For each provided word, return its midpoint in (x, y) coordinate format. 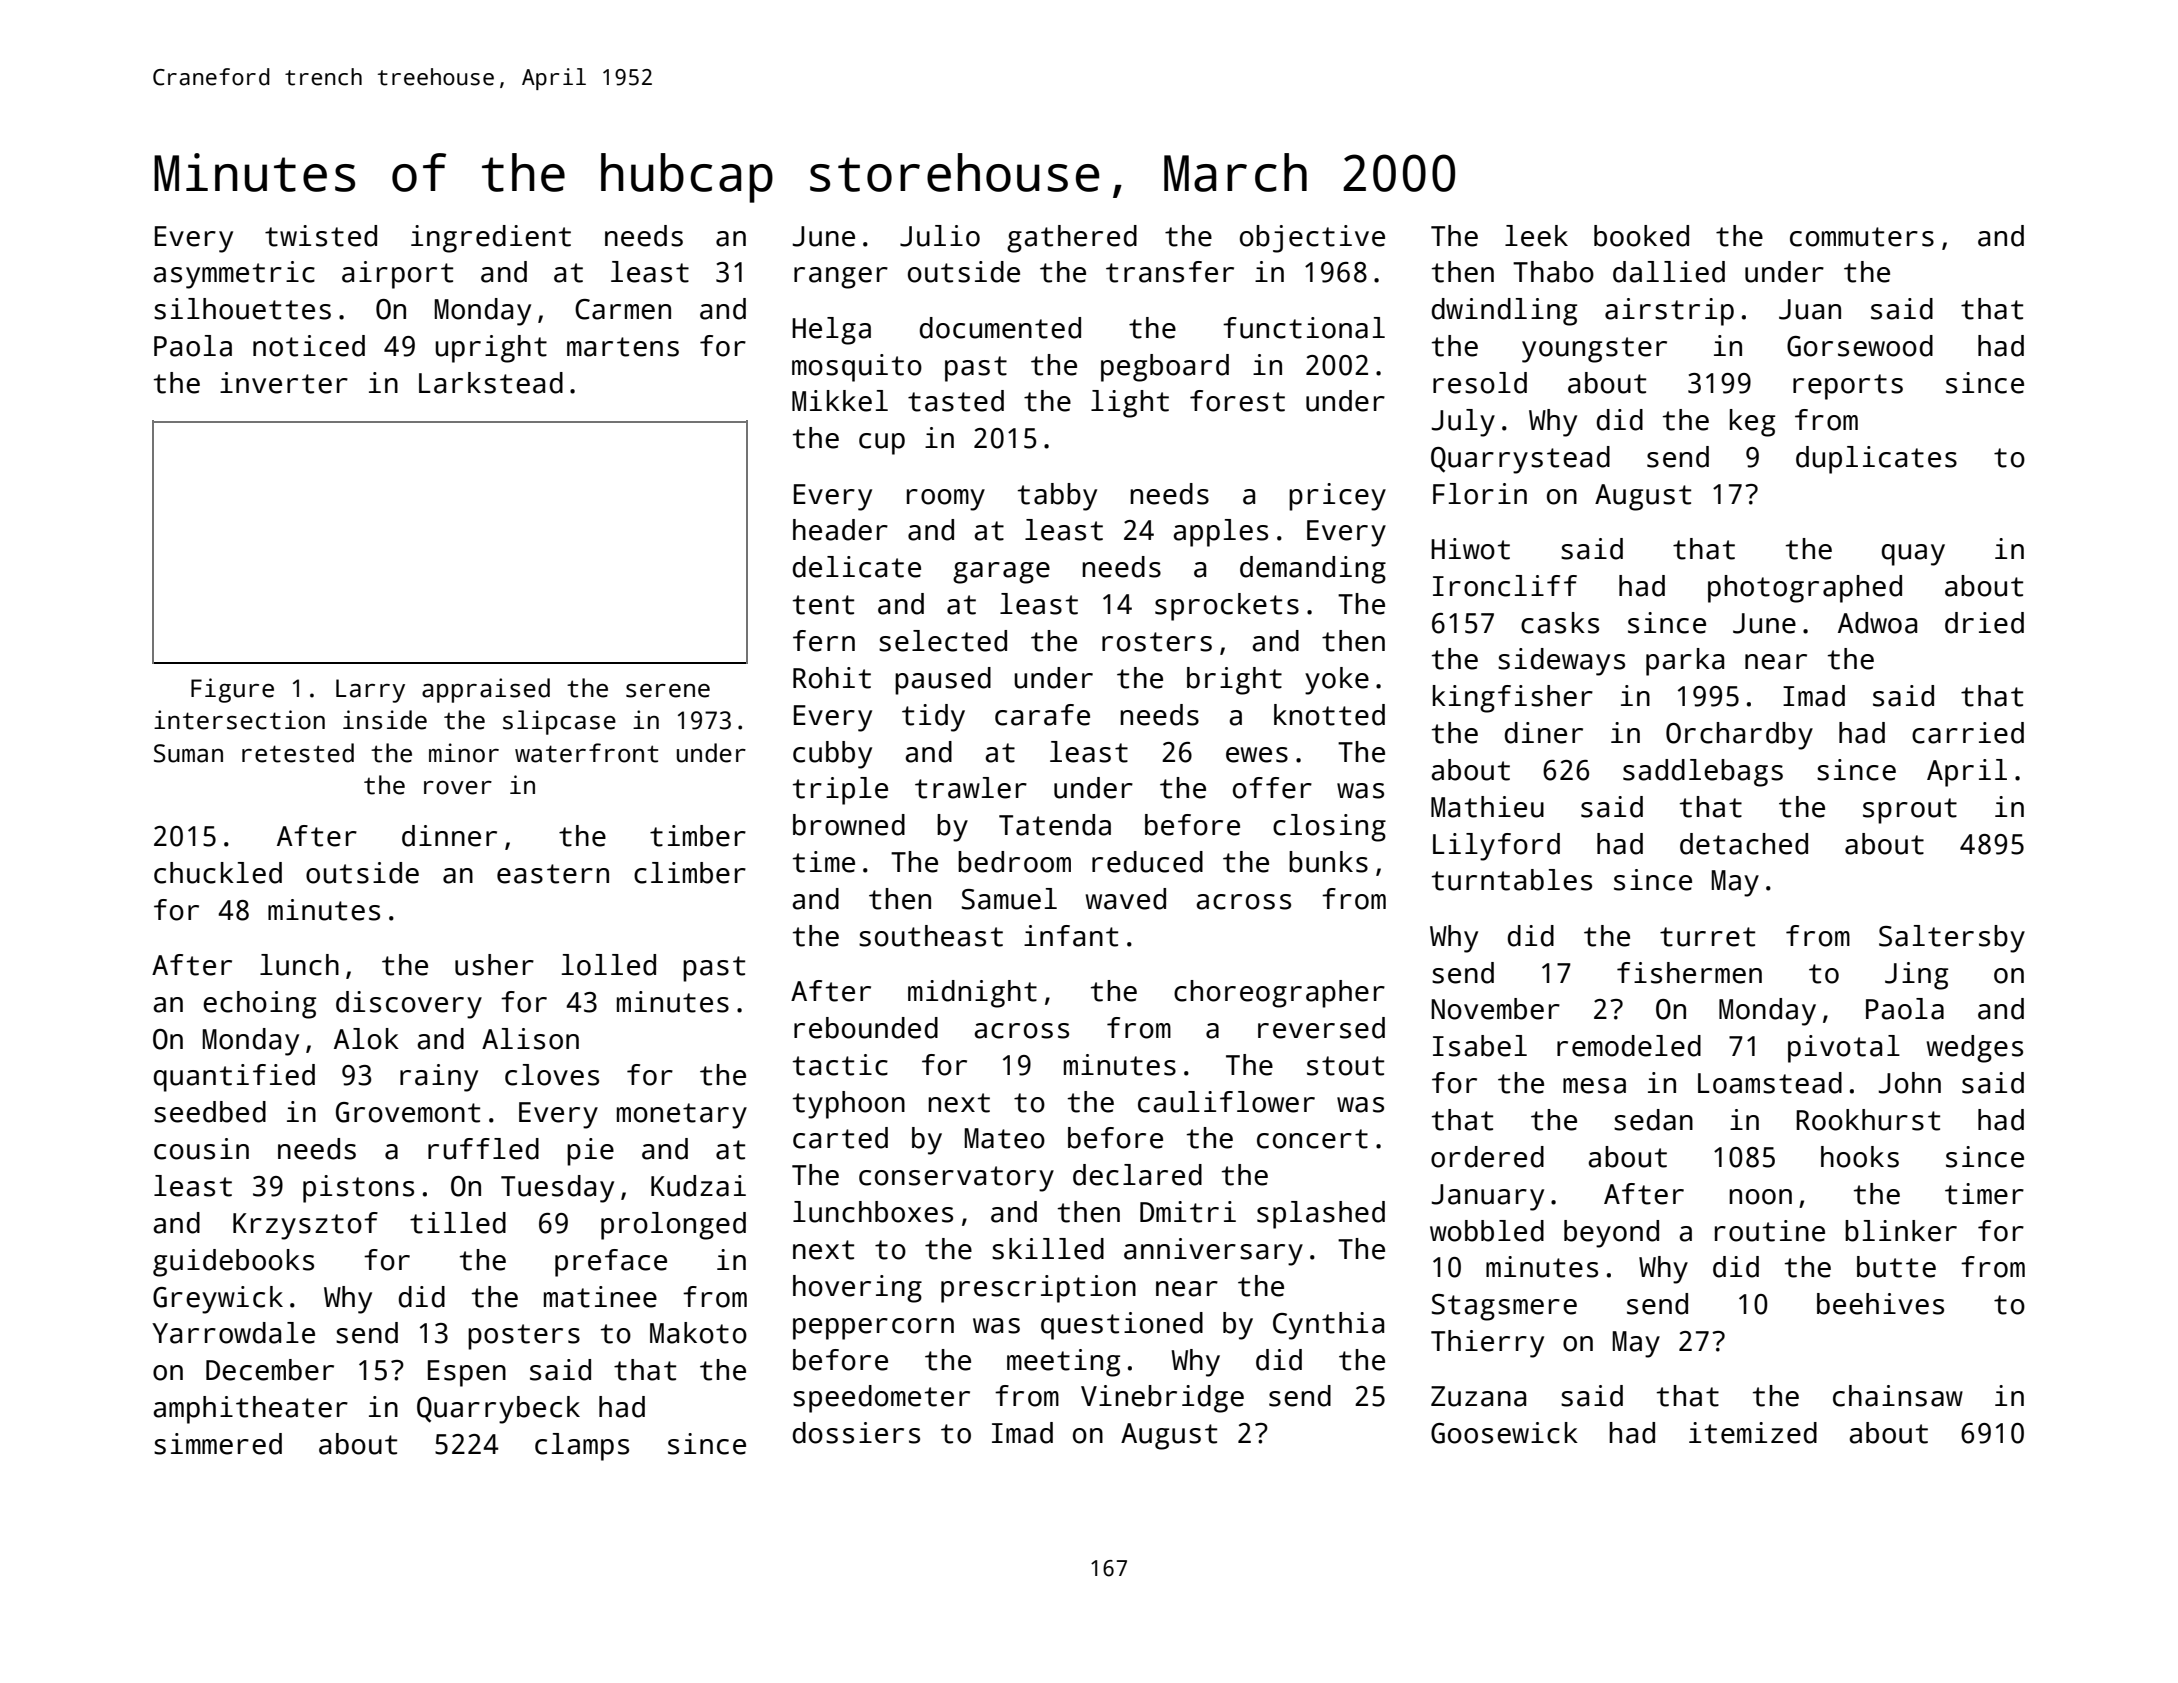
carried (1968, 733)
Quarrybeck (498, 1410)
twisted (321, 236)
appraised (486, 690)
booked (1641, 236)
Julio (940, 236)
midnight (972, 994)
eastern (553, 874)
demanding (1313, 570)
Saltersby (1952, 939)
